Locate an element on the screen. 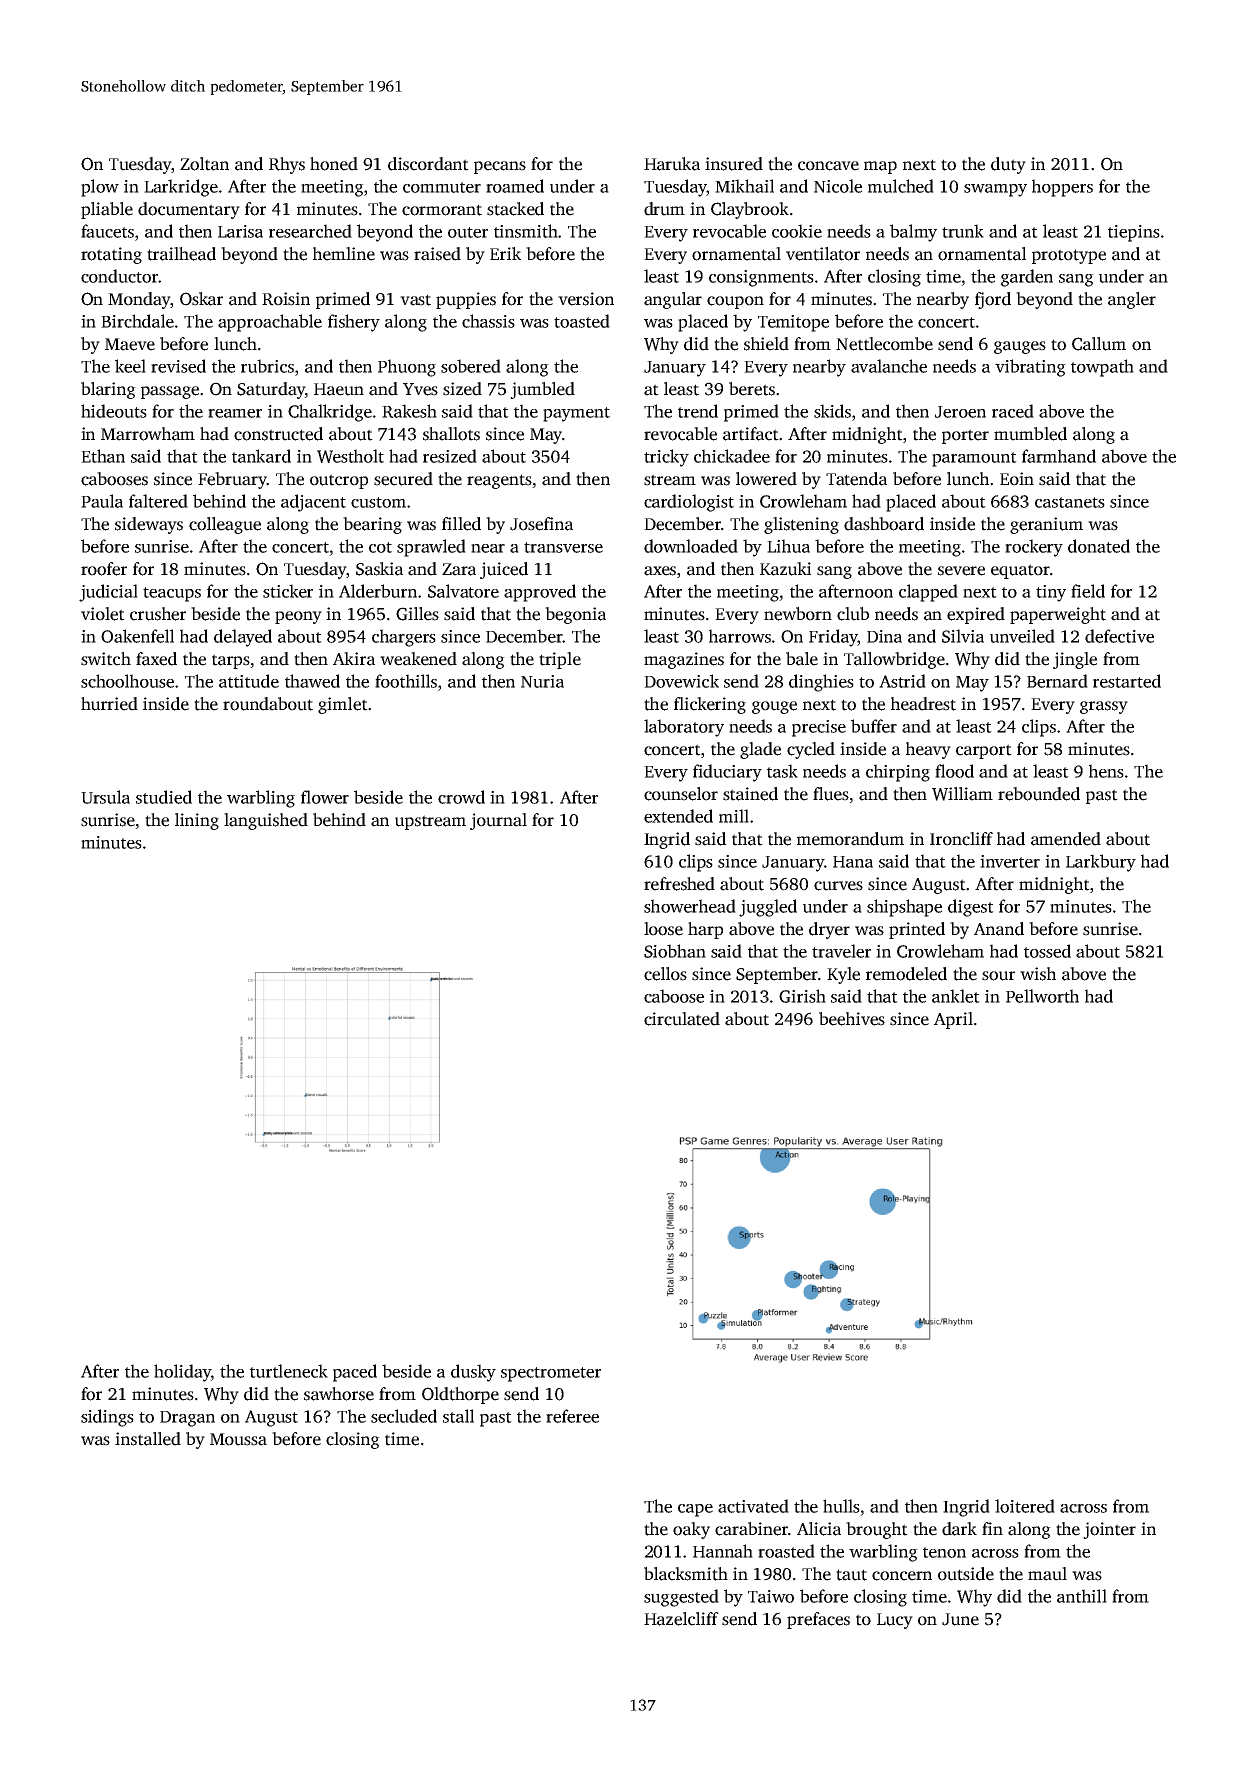  flower is located at coordinates (325, 797).
